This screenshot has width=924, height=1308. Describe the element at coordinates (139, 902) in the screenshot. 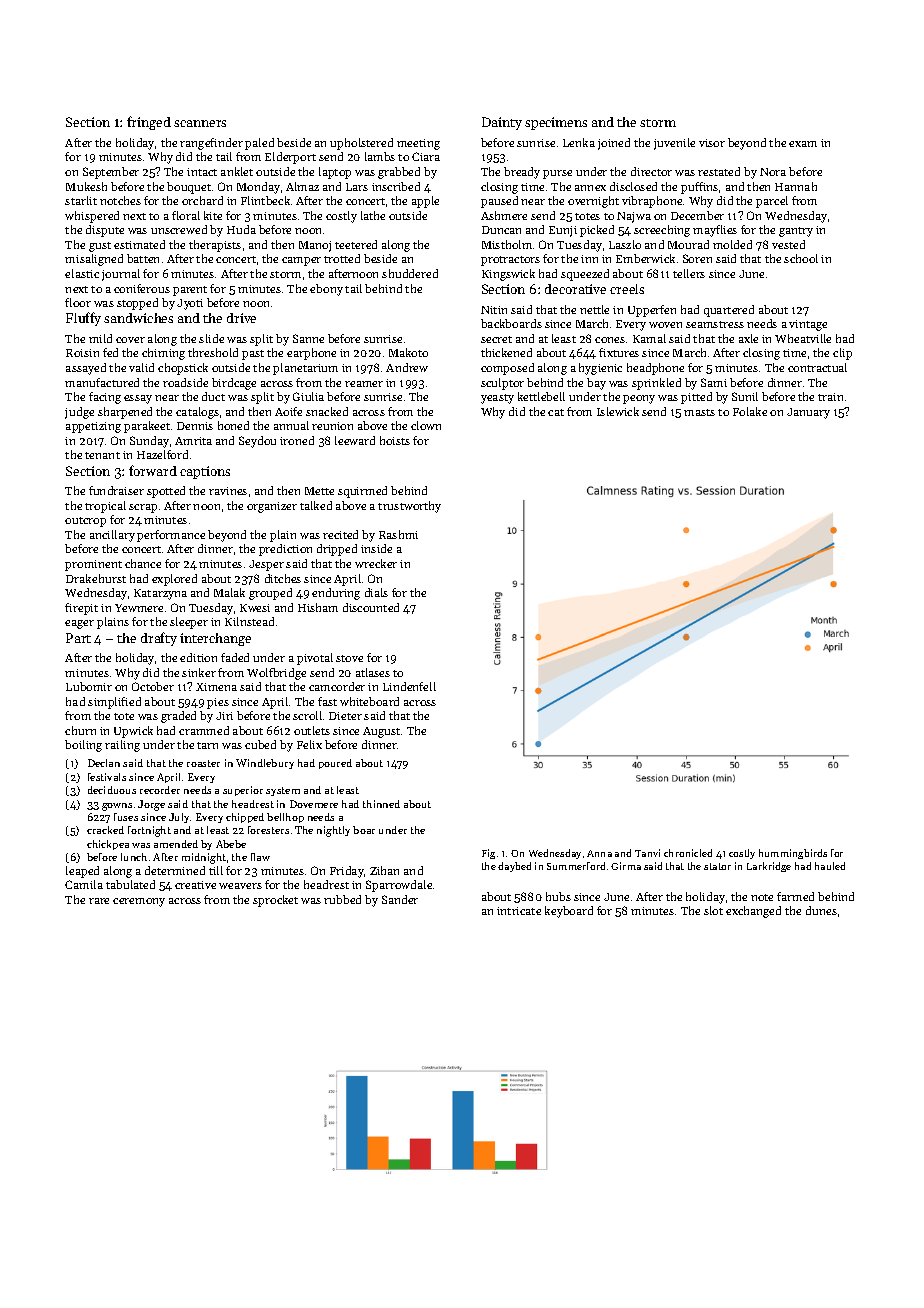

I see `ceremony` at that location.
